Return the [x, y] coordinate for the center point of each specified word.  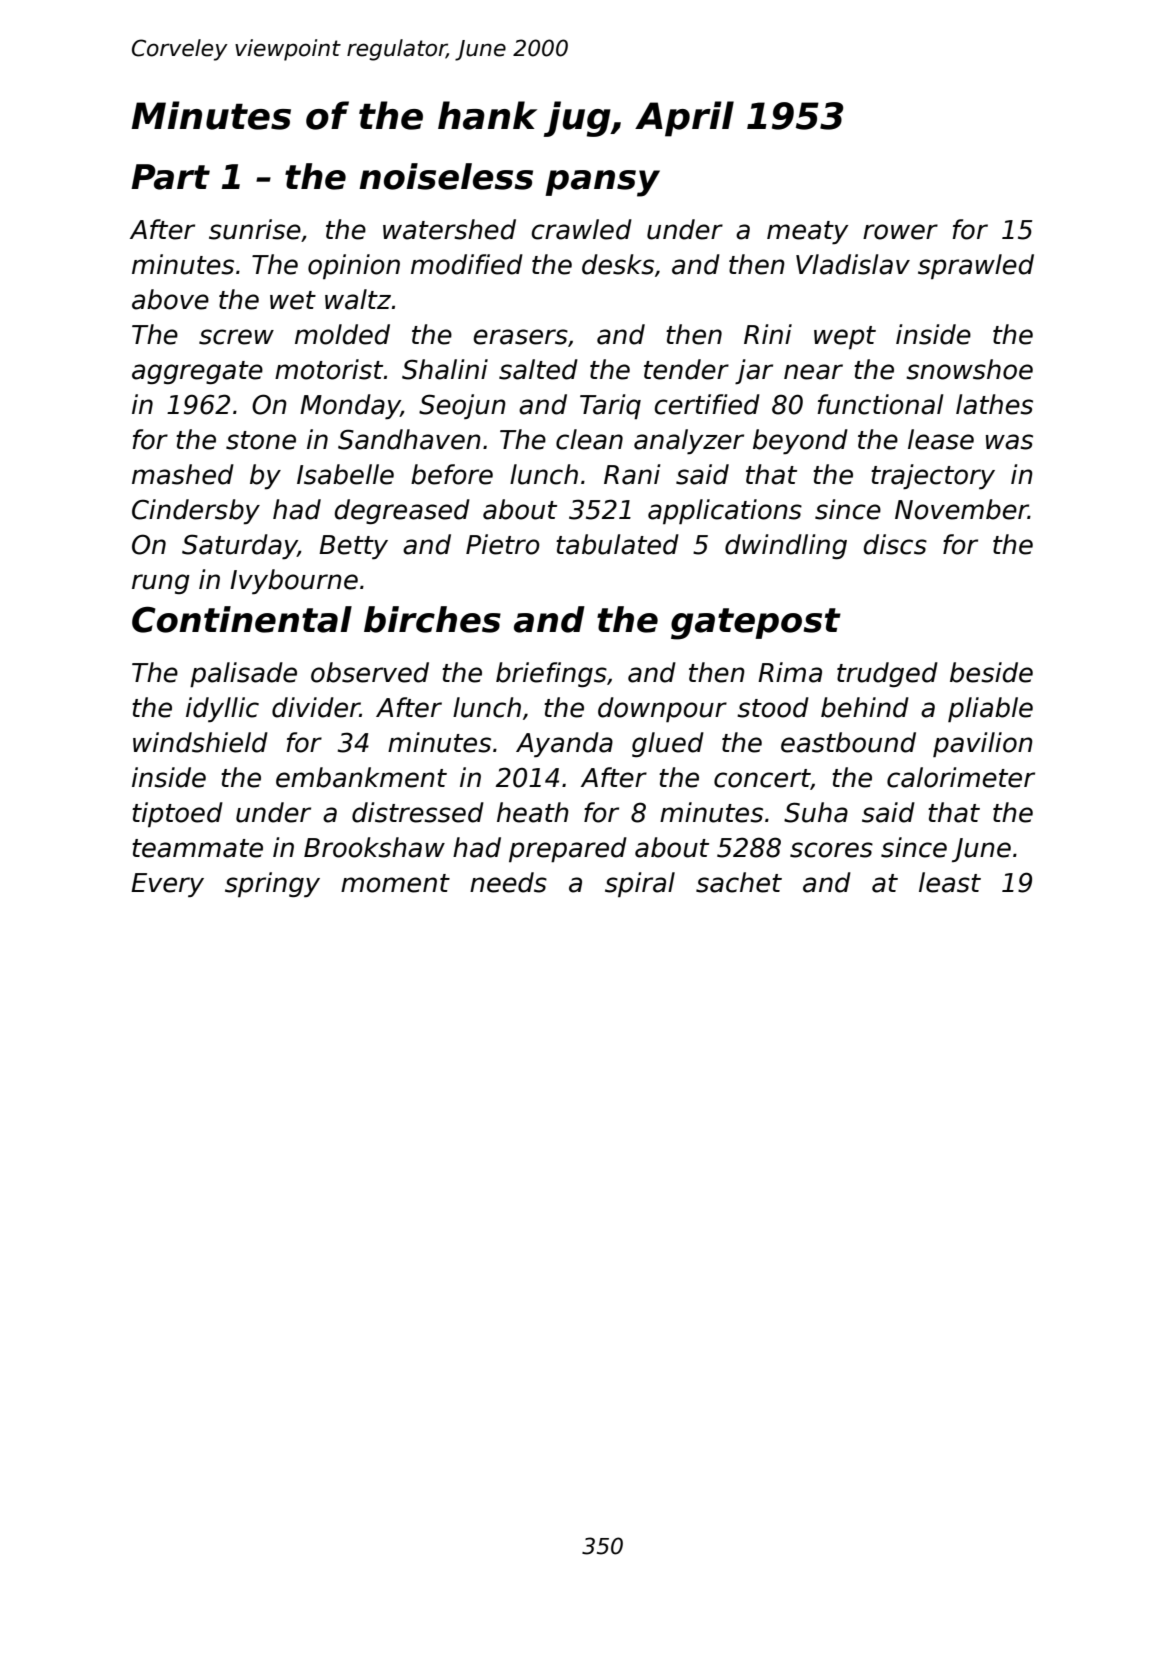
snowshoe [969, 369]
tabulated [617, 544]
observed [370, 672]
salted [538, 369]
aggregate [197, 372]
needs [508, 882]
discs [895, 544]
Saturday [240, 546]
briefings [551, 674]
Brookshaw [374, 847]
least [950, 882]
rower [900, 232]
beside [991, 672]
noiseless [446, 176]
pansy [602, 183]
